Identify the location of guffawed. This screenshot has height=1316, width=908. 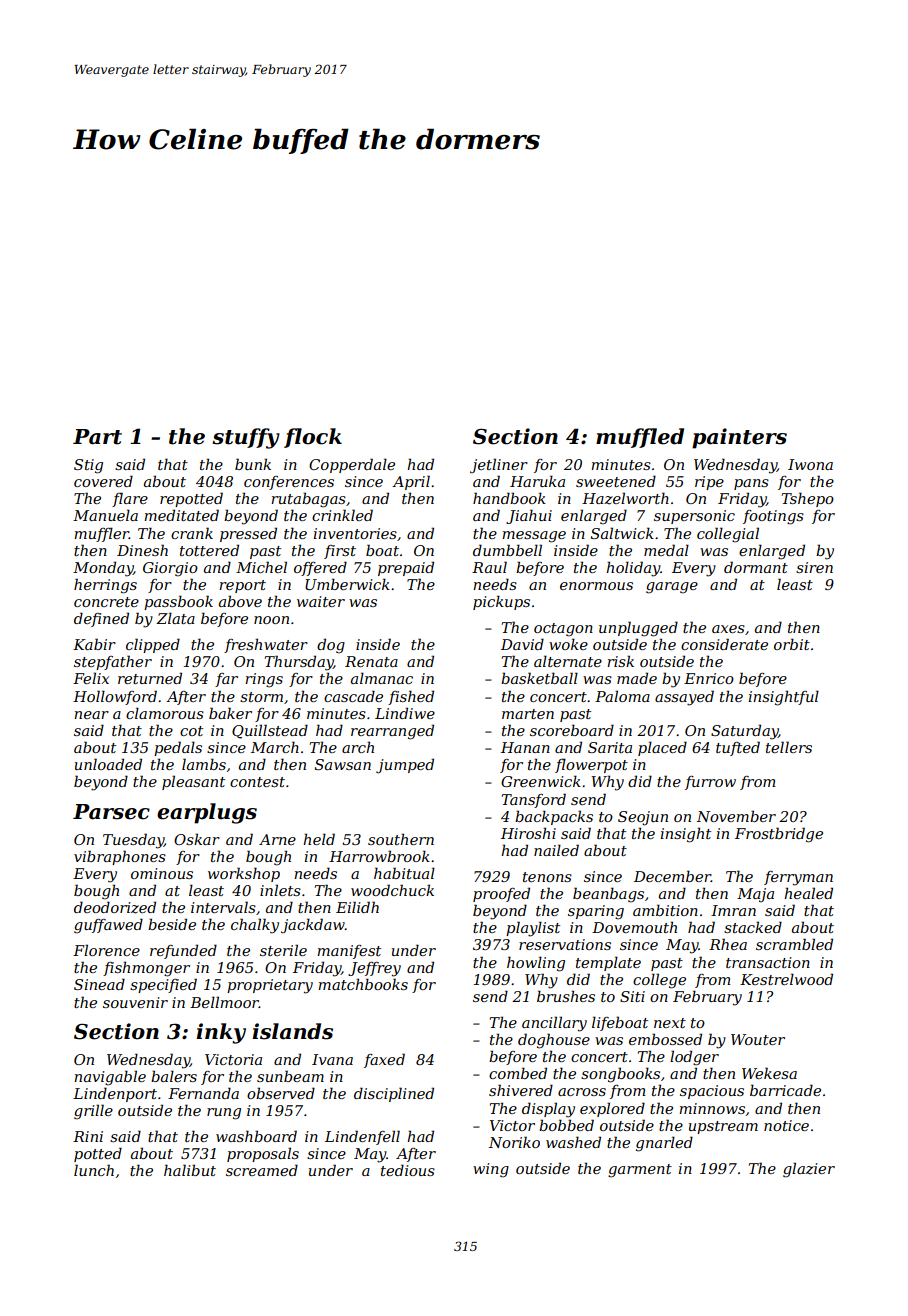
(108, 926).
